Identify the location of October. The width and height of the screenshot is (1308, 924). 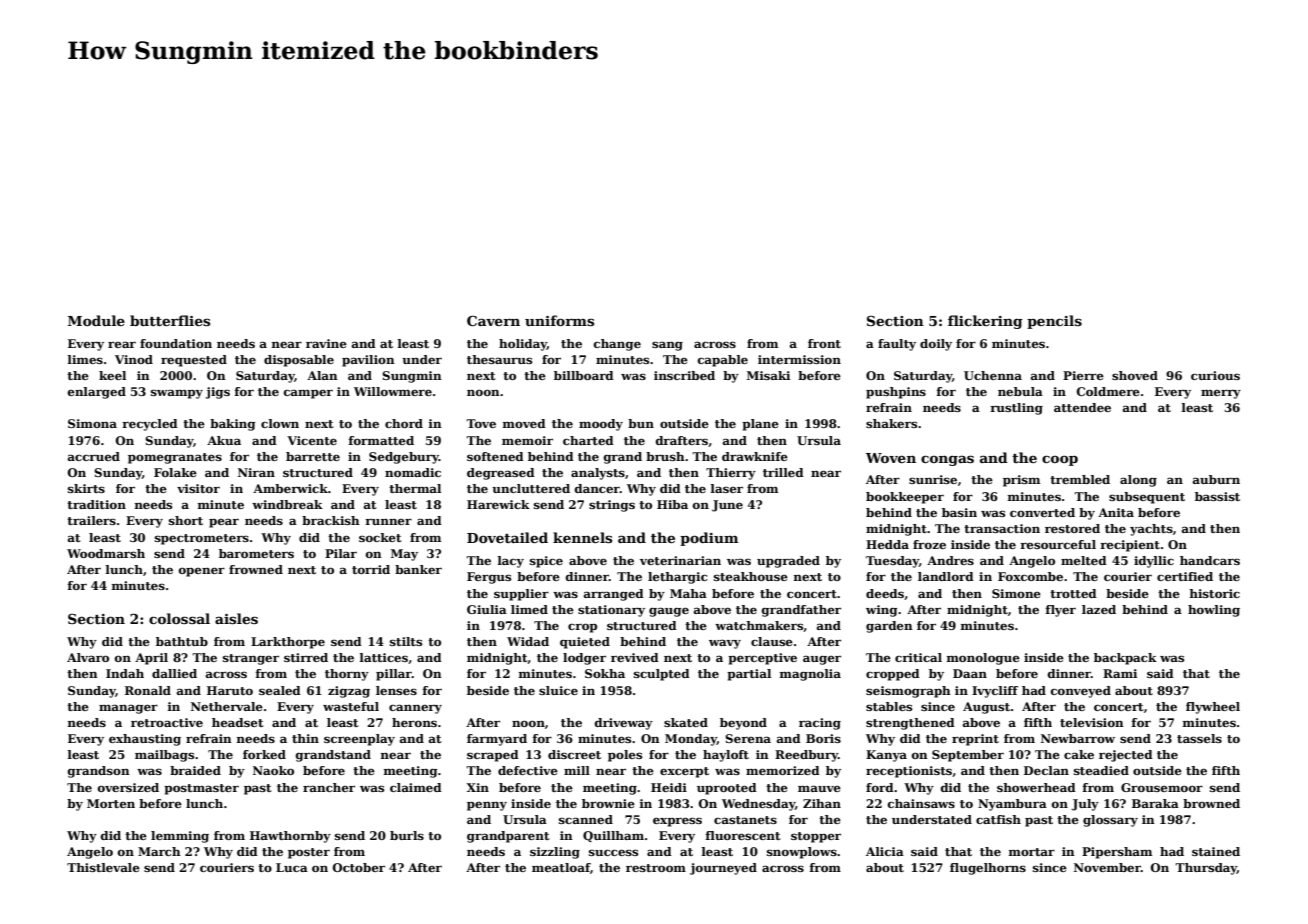
(359, 867).
